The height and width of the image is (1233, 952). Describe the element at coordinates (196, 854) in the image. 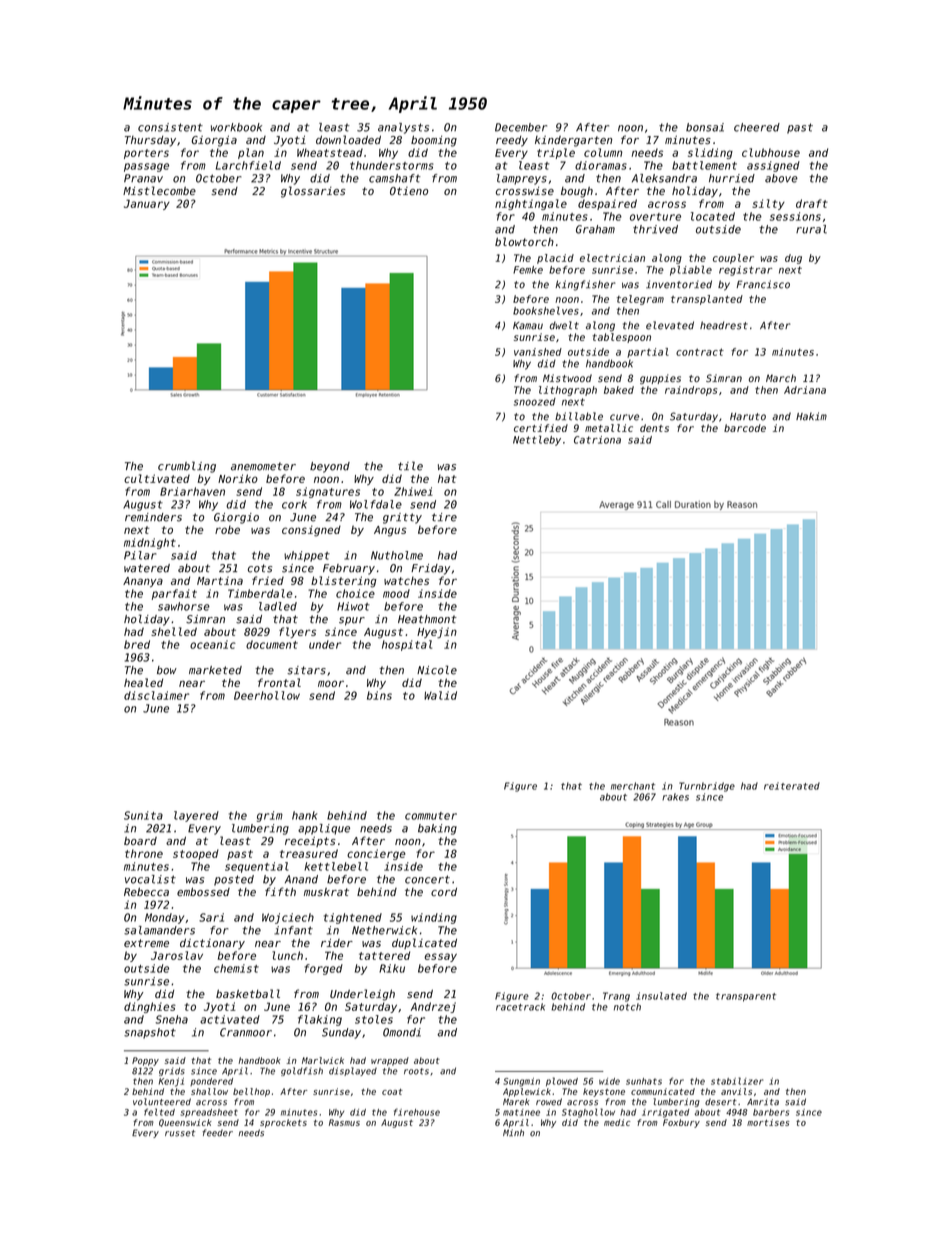

I see `stooped` at that location.
